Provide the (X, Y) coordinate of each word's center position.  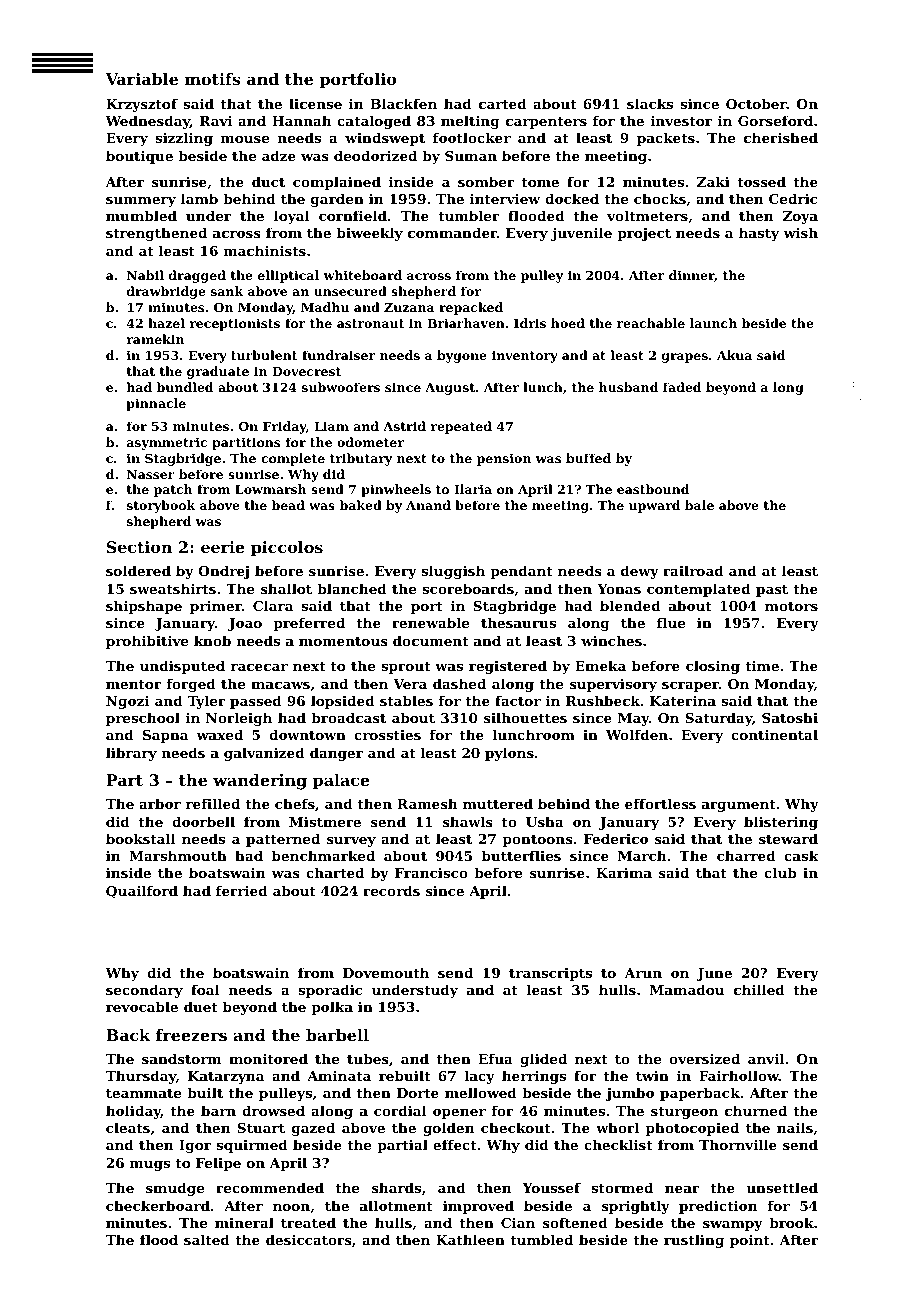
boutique (139, 157)
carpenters (546, 123)
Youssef (551, 1187)
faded (682, 387)
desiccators (309, 1239)
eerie (223, 547)
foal (205, 989)
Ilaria (473, 489)
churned (756, 1110)
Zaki (713, 181)
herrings (534, 1077)
